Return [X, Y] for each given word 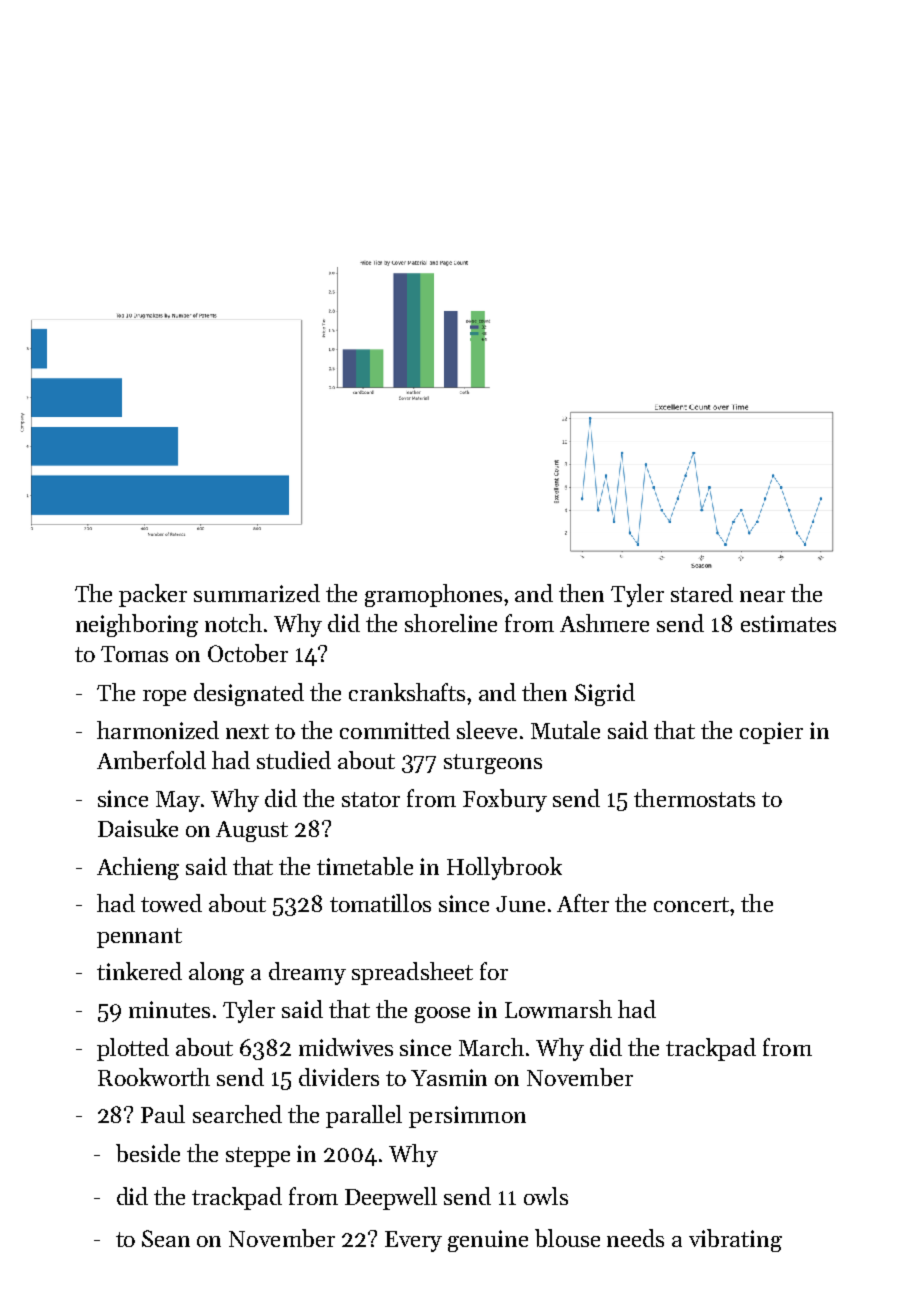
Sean [166, 1238]
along [216, 973]
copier [771, 733]
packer [153, 595]
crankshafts [407, 692]
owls [546, 1196]
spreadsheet [412, 973]
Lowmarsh [558, 1009]
